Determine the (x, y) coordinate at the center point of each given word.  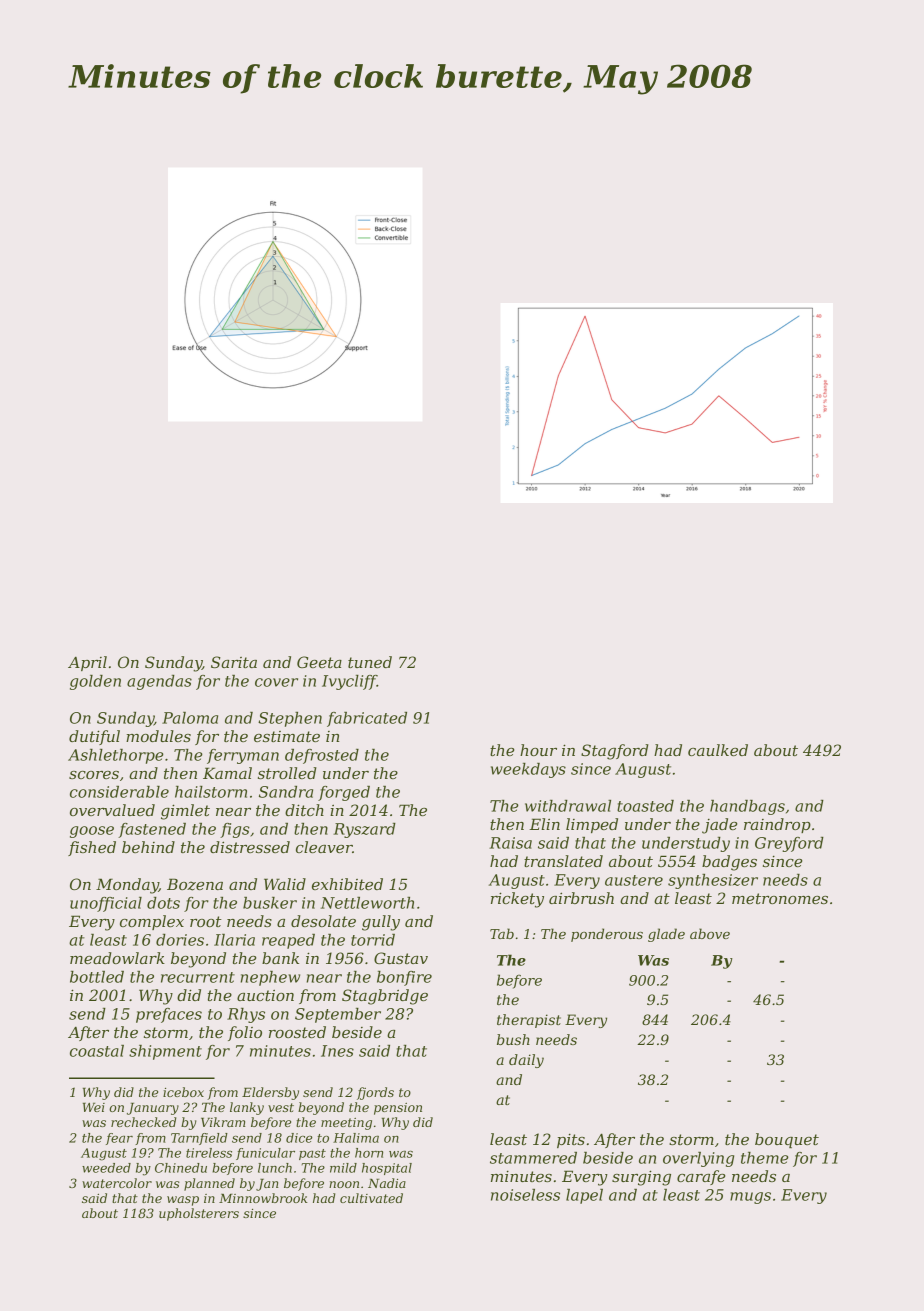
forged (344, 793)
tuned (370, 662)
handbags (747, 807)
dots (163, 903)
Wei (94, 1107)
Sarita (234, 662)
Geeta (319, 662)
